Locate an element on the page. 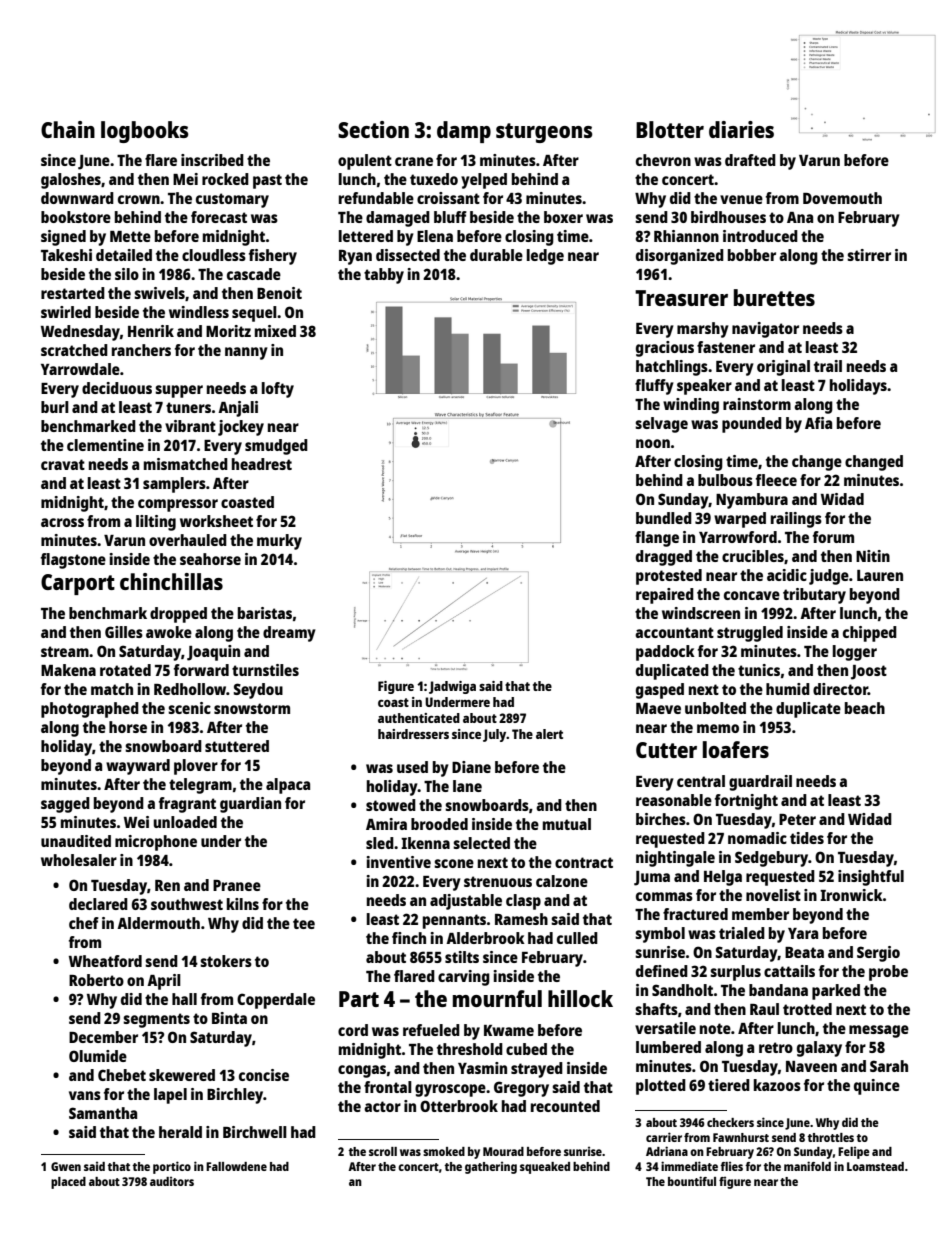 This document has height=1233, width=952. placed is located at coordinates (68, 1183).
